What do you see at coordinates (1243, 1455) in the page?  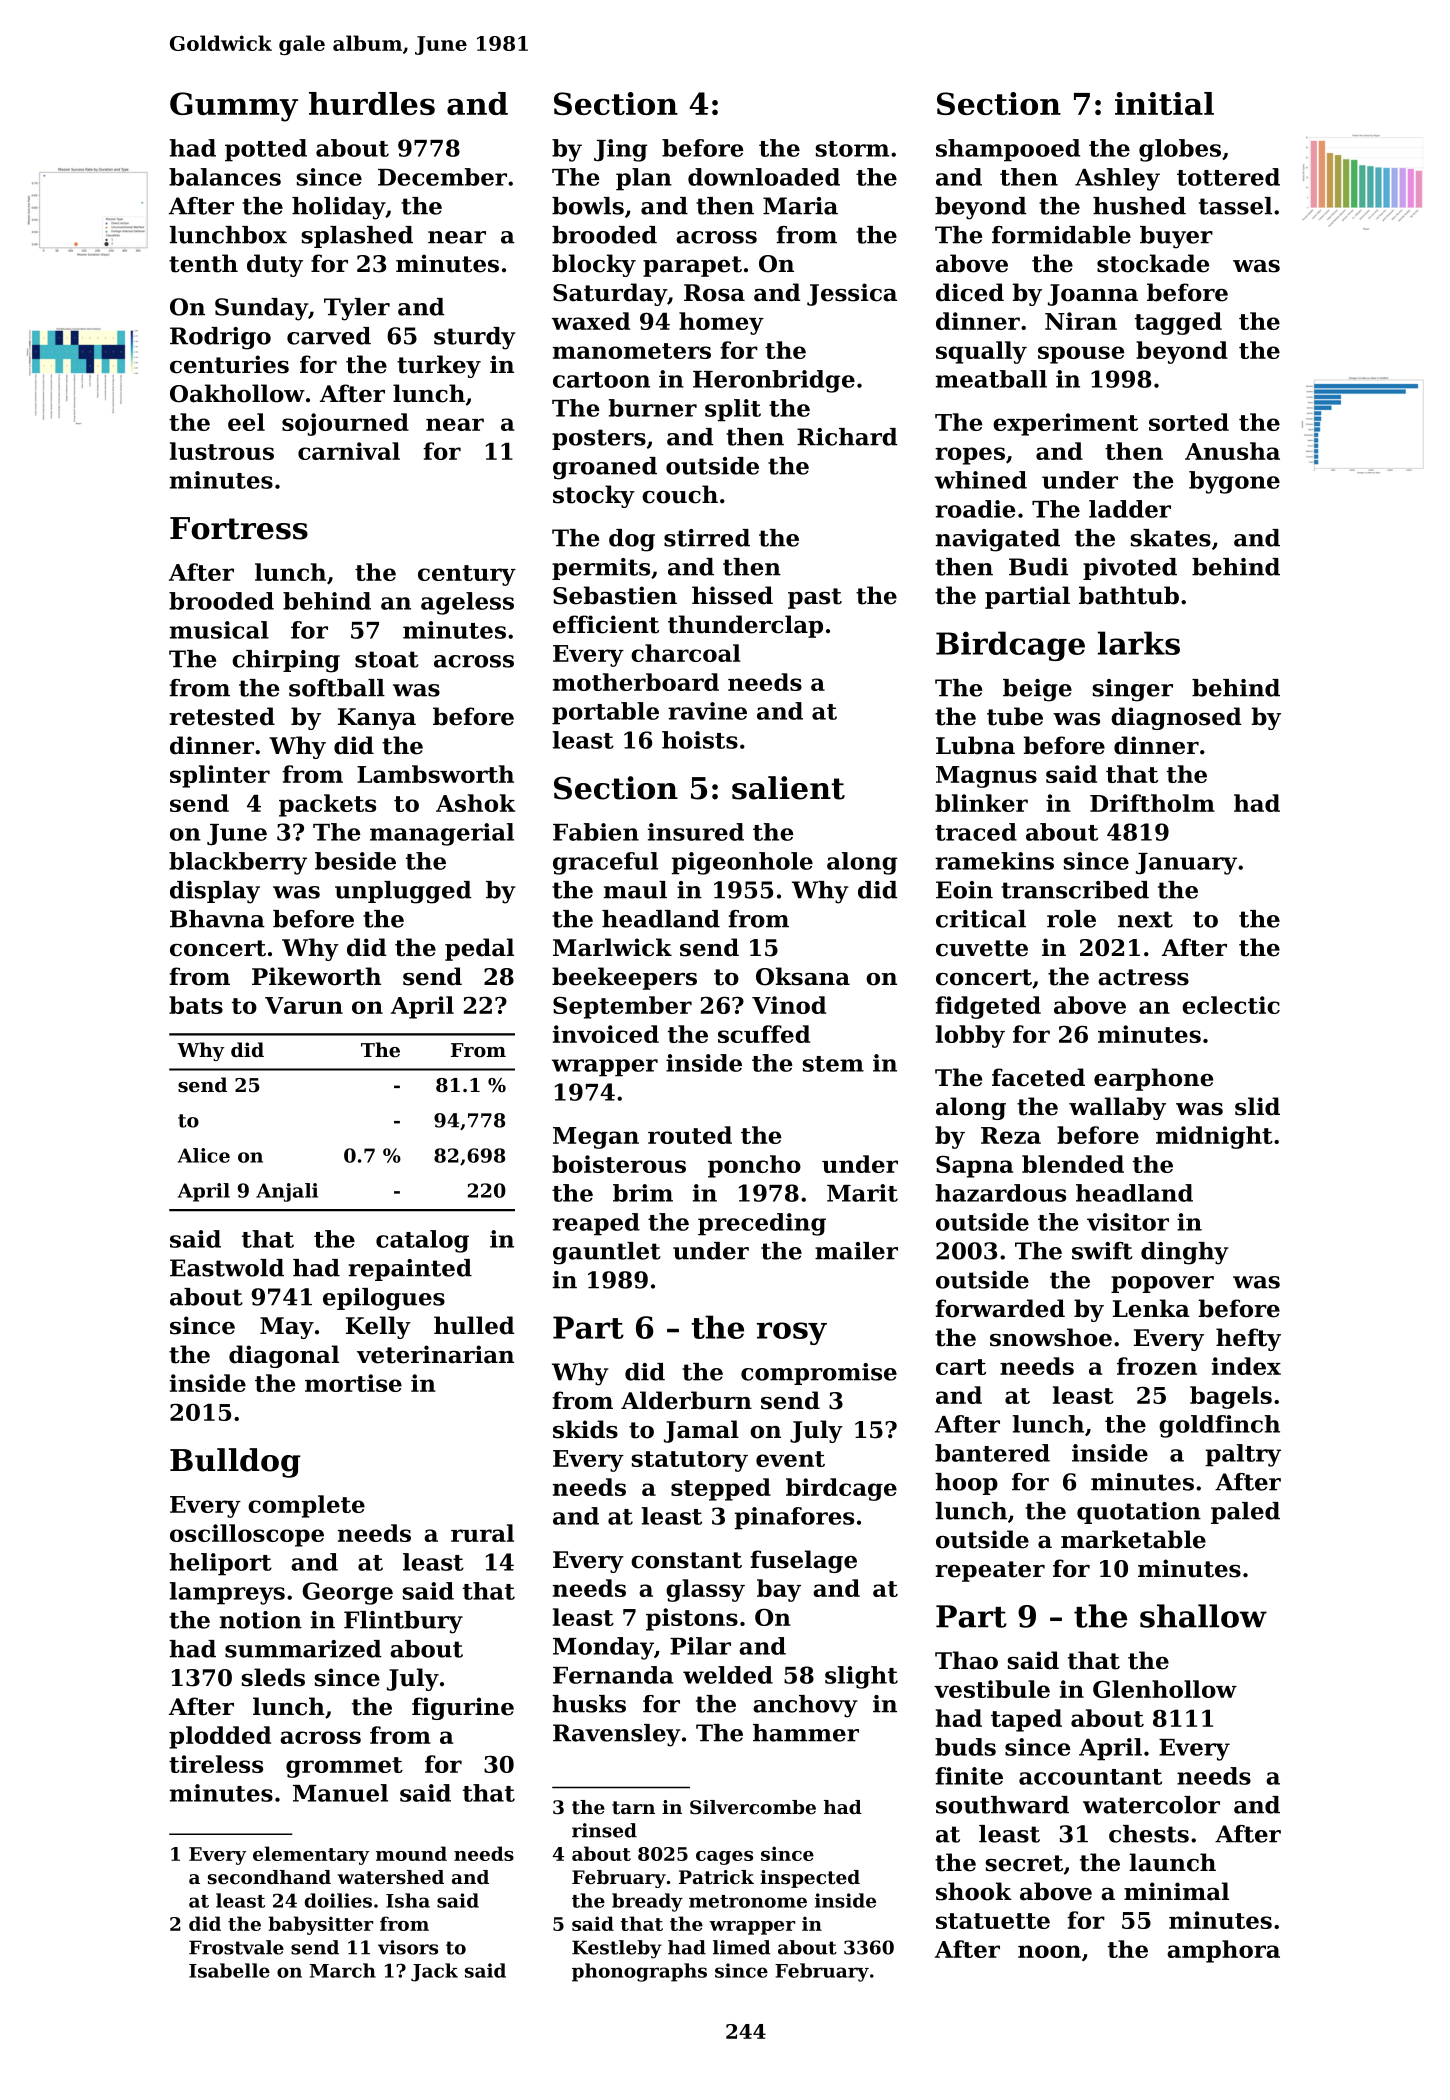 I see `paltry` at bounding box center [1243, 1455].
